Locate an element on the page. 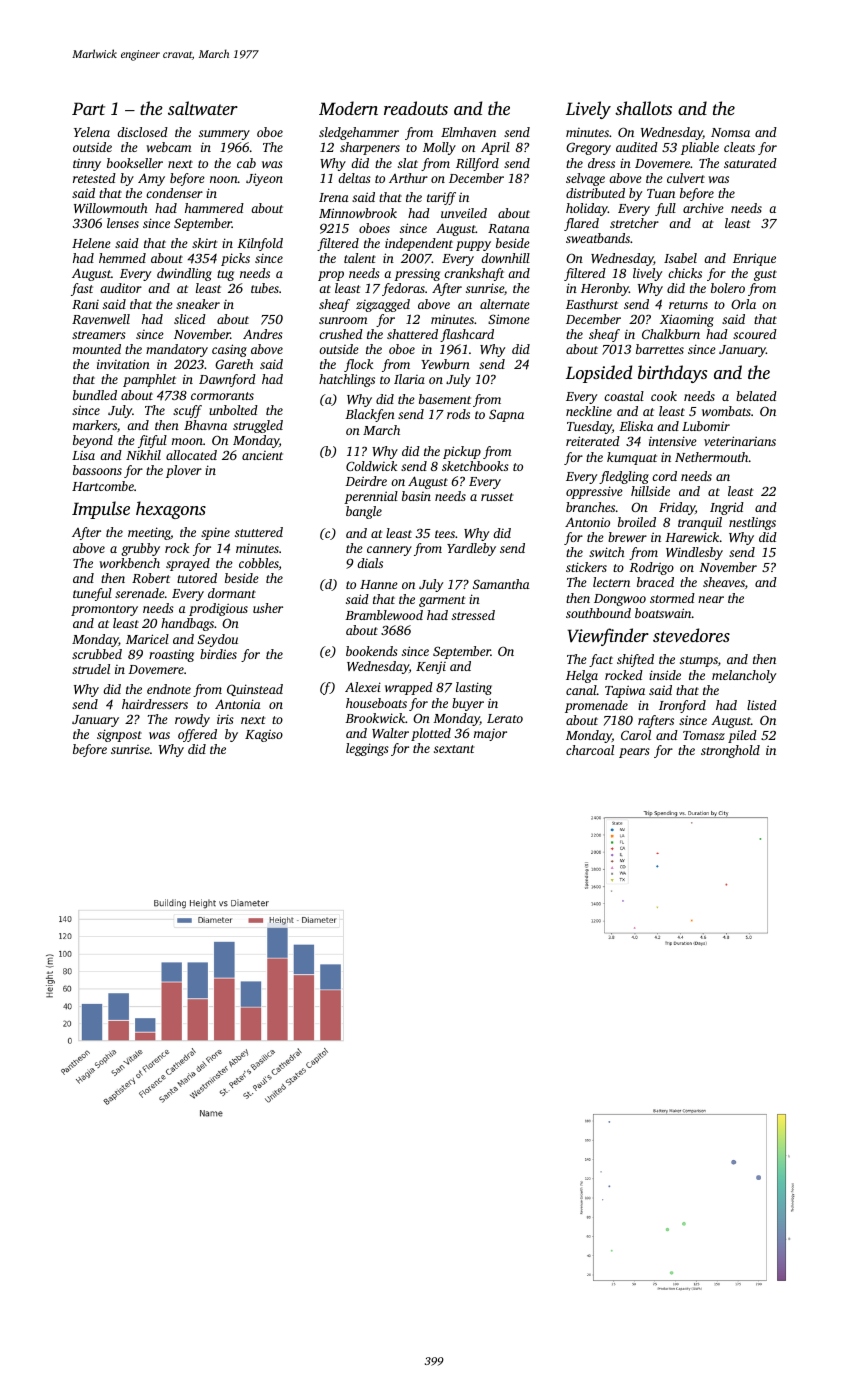  Minnowbrook is located at coordinates (358, 213).
